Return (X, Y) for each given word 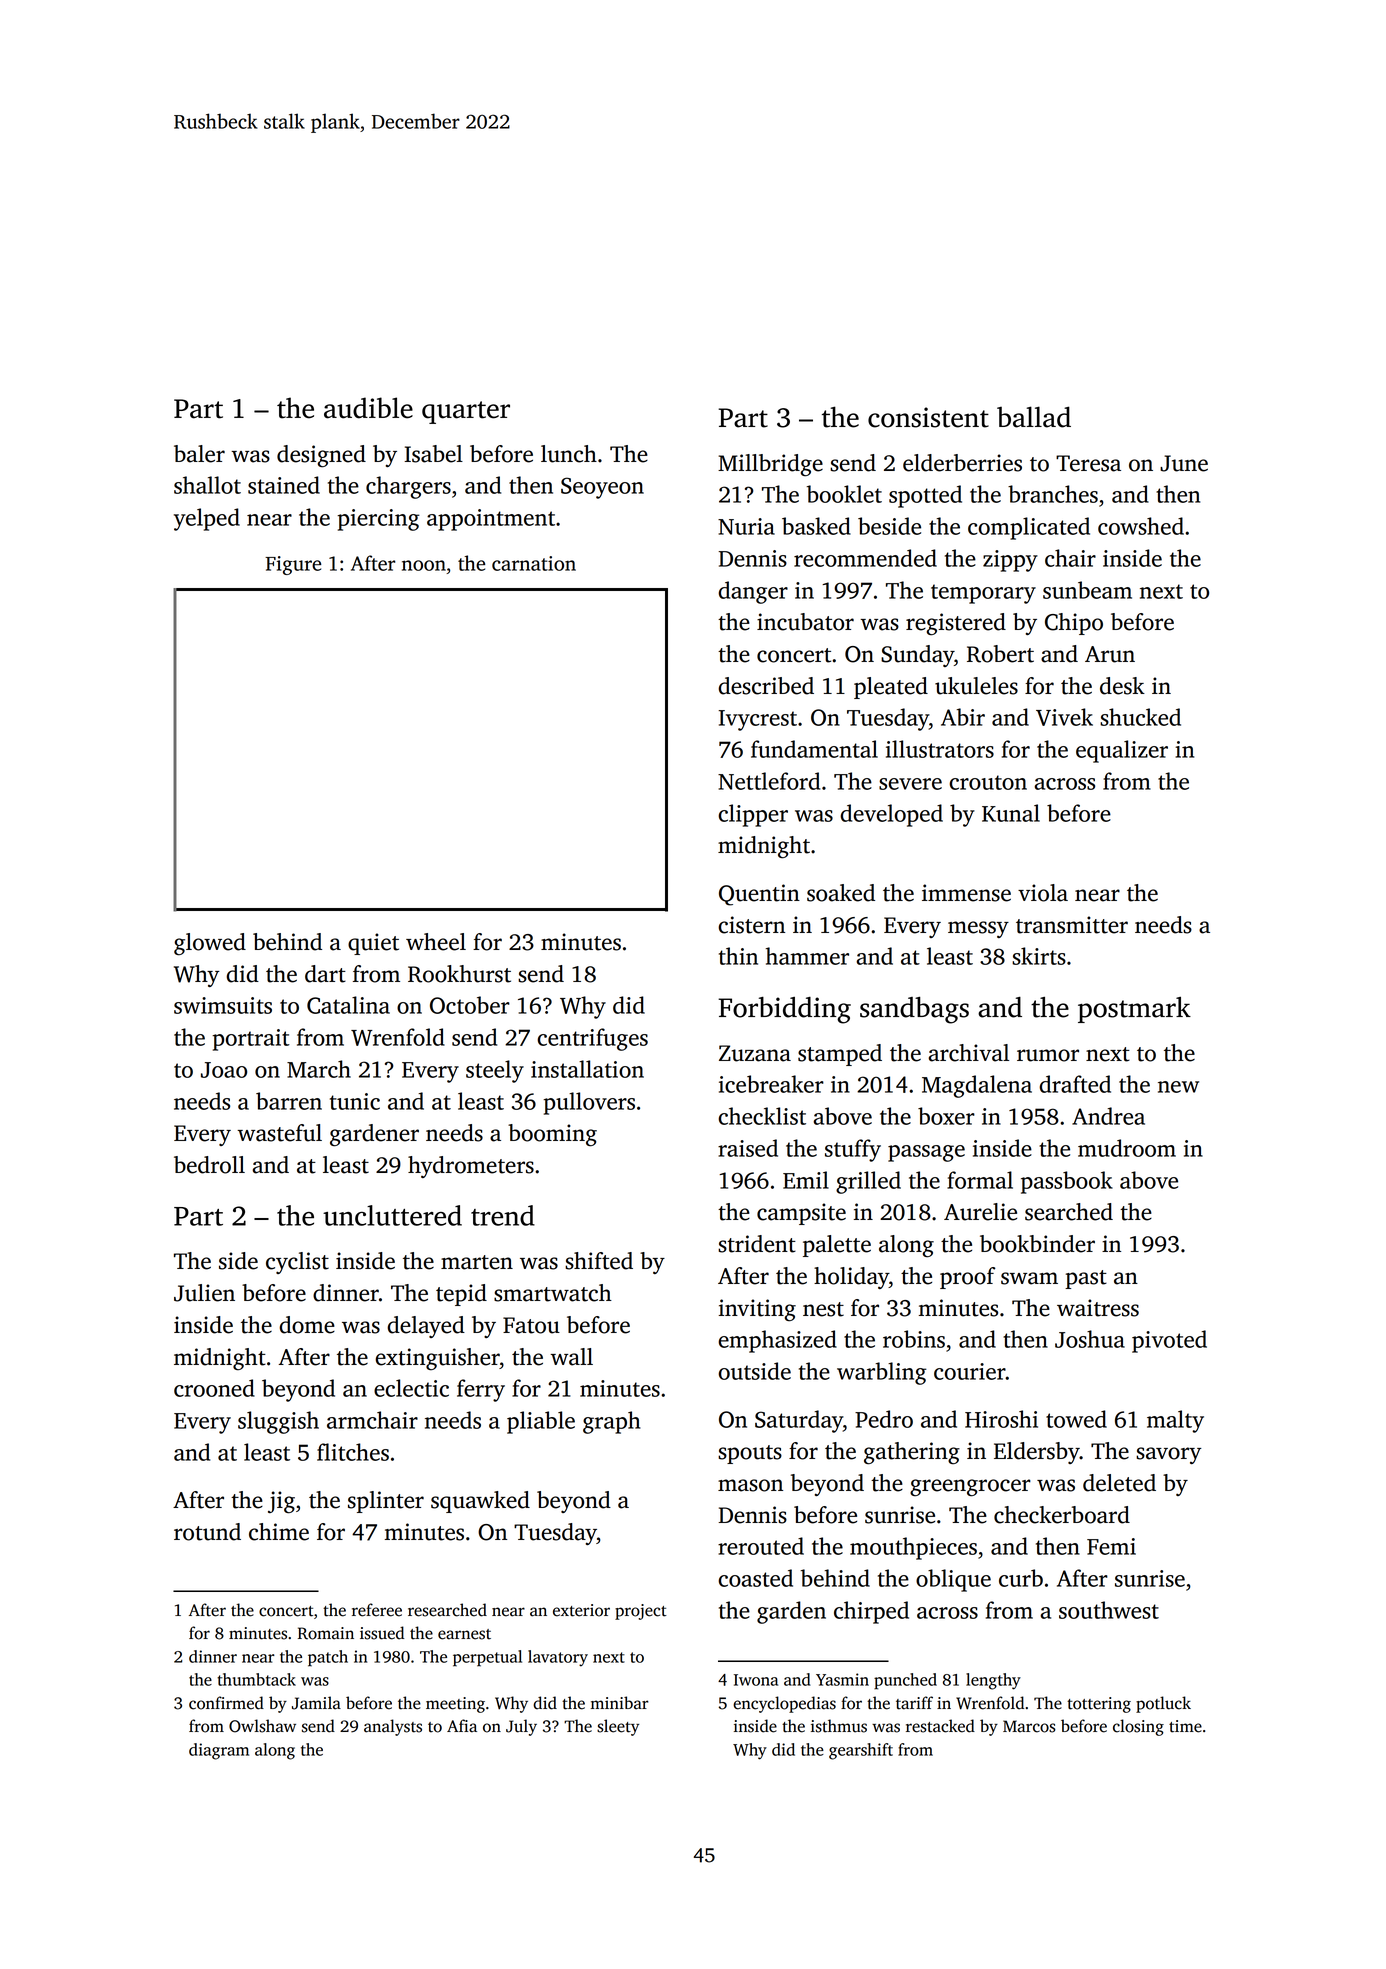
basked (816, 526)
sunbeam (1087, 590)
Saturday (799, 1421)
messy (978, 929)
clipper (753, 815)
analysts (393, 1727)
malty (1175, 1421)
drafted (1075, 1084)
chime (279, 1532)
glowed (210, 944)
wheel (436, 942)
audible (368, 408)
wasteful (279, 1133)
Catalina (348, 1005)
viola (1043, 893)
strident (757, 1244)
